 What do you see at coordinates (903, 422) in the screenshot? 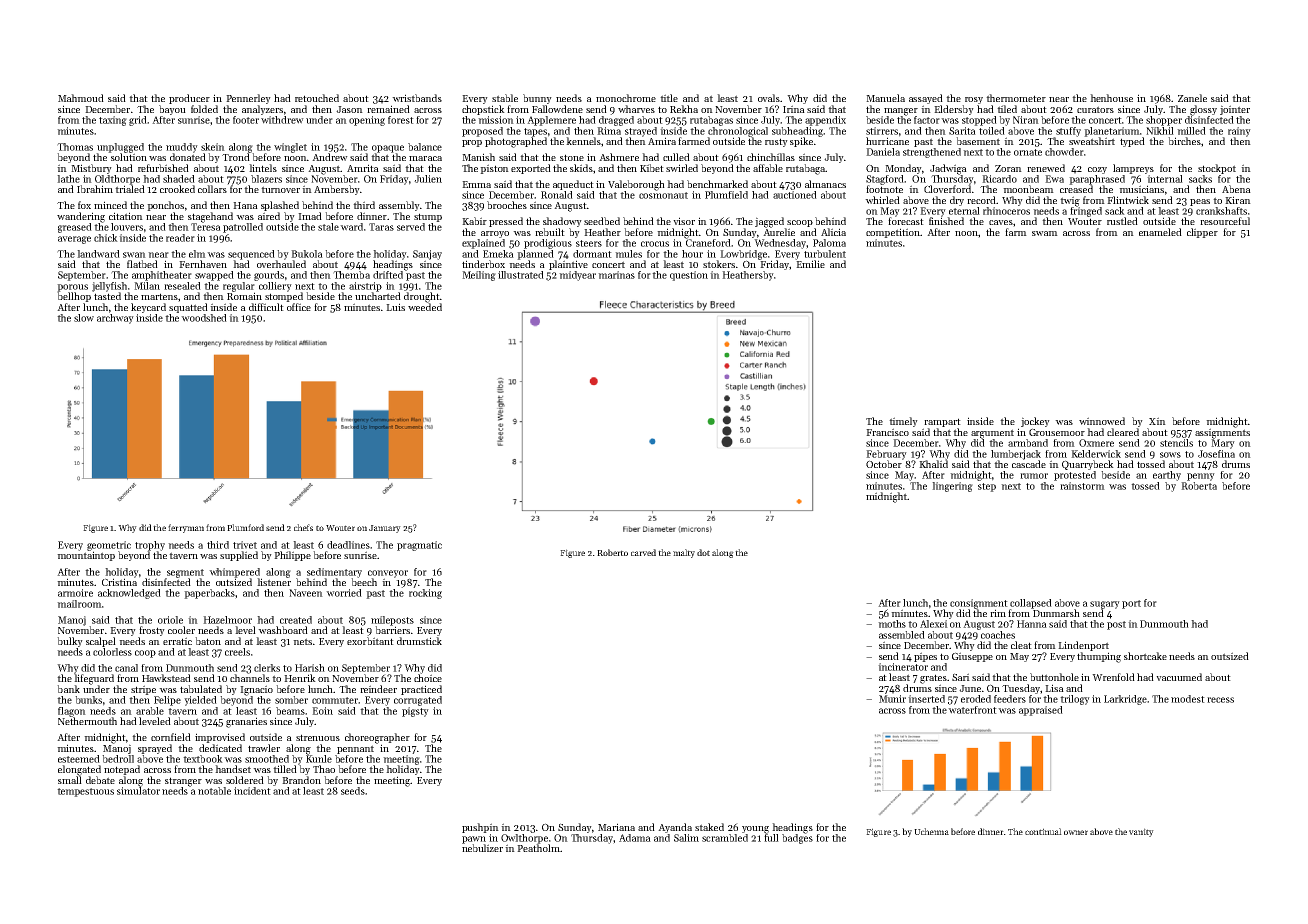
I see `timely` at bounding box center [903, 422].
